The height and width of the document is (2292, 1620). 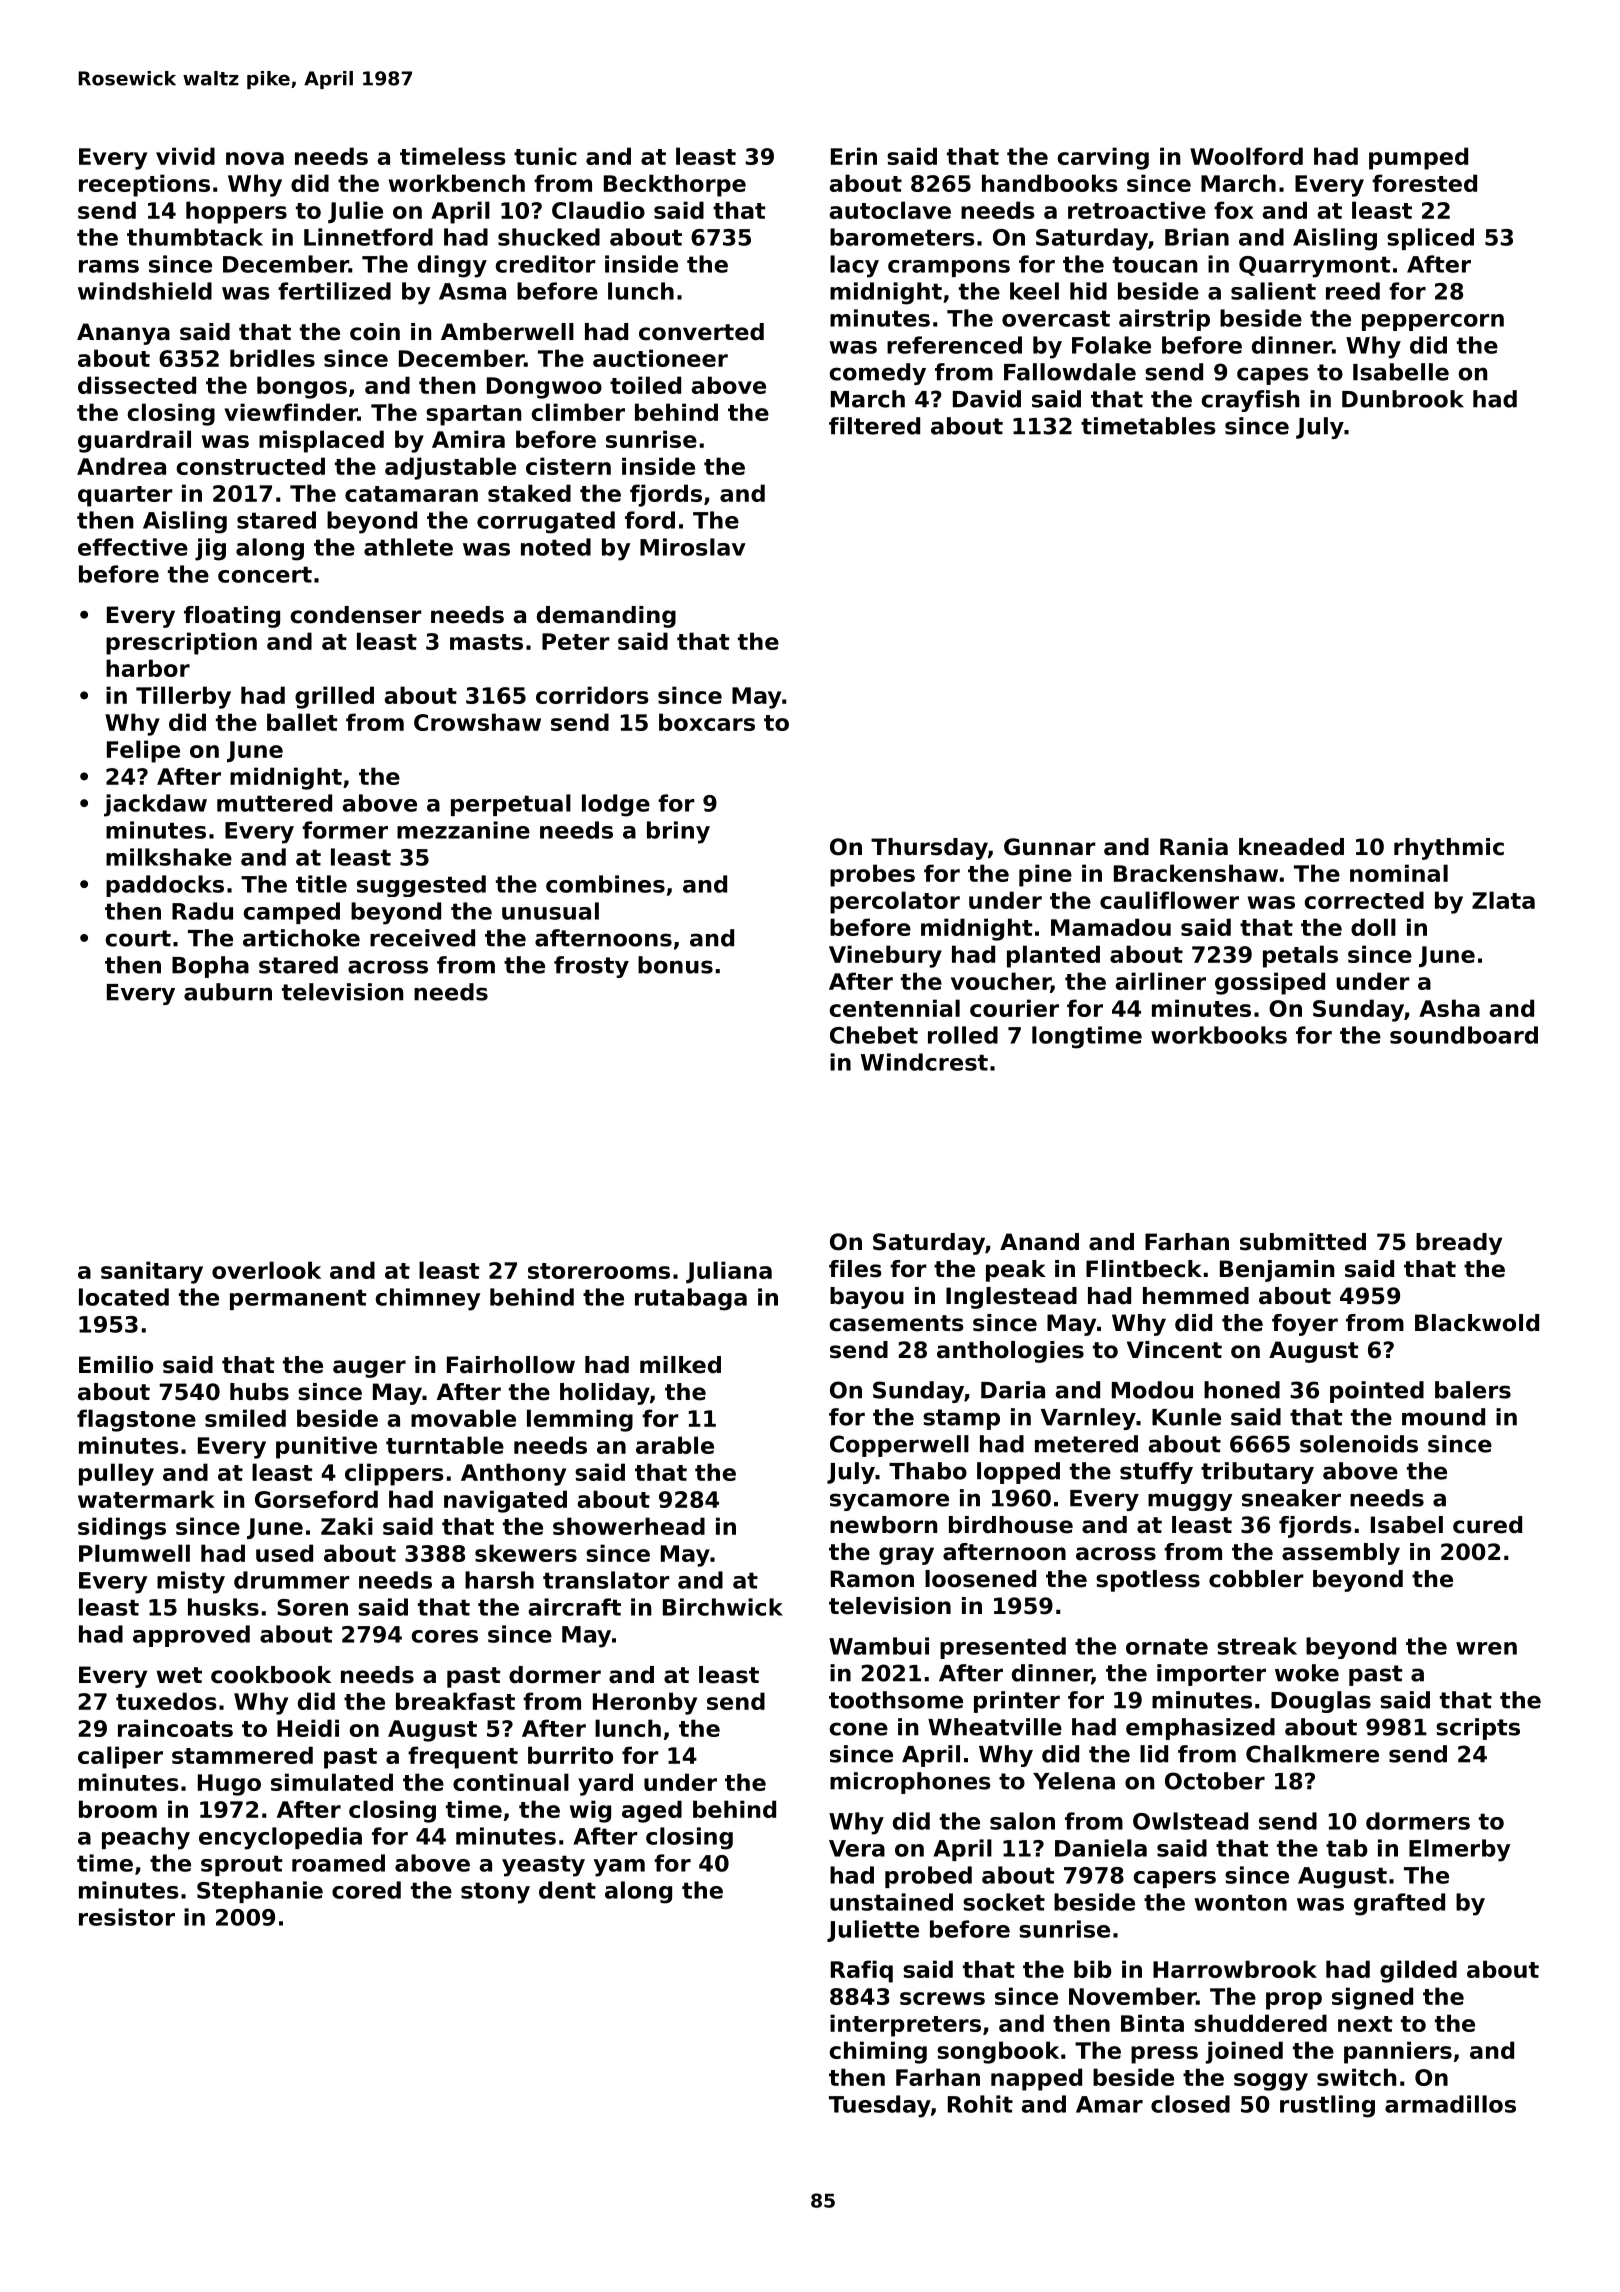 What do you see at coordinates (507, 332) in the document?
I see `Amberwell` at bounding box center [507, 332].
